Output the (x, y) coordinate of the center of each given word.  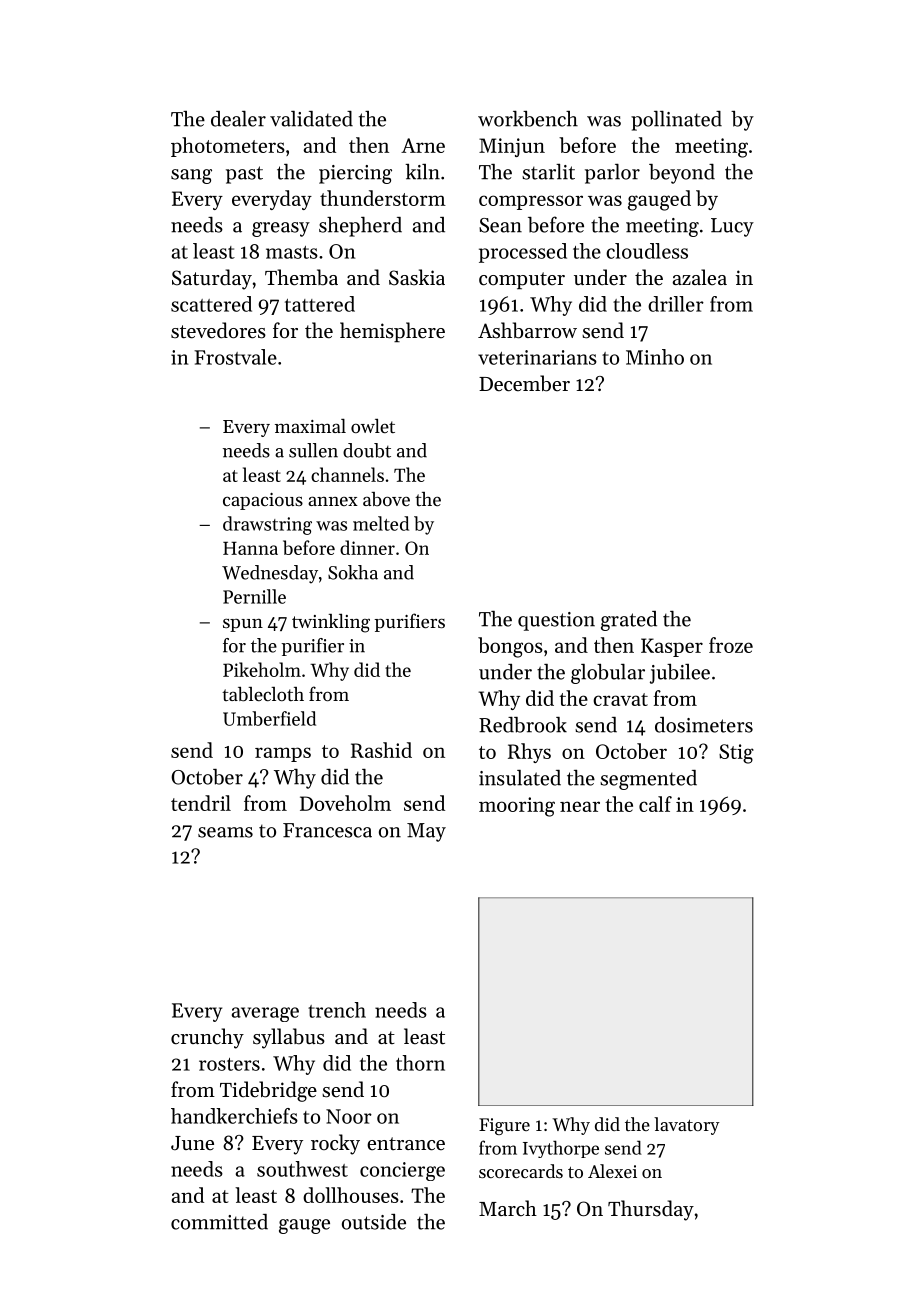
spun (243, 625)
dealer (238, 119)
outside (374, 1222)
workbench (528, 119)
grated (629, 621)
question (556, 621)
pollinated (676, 121)
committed (219, 1222)
